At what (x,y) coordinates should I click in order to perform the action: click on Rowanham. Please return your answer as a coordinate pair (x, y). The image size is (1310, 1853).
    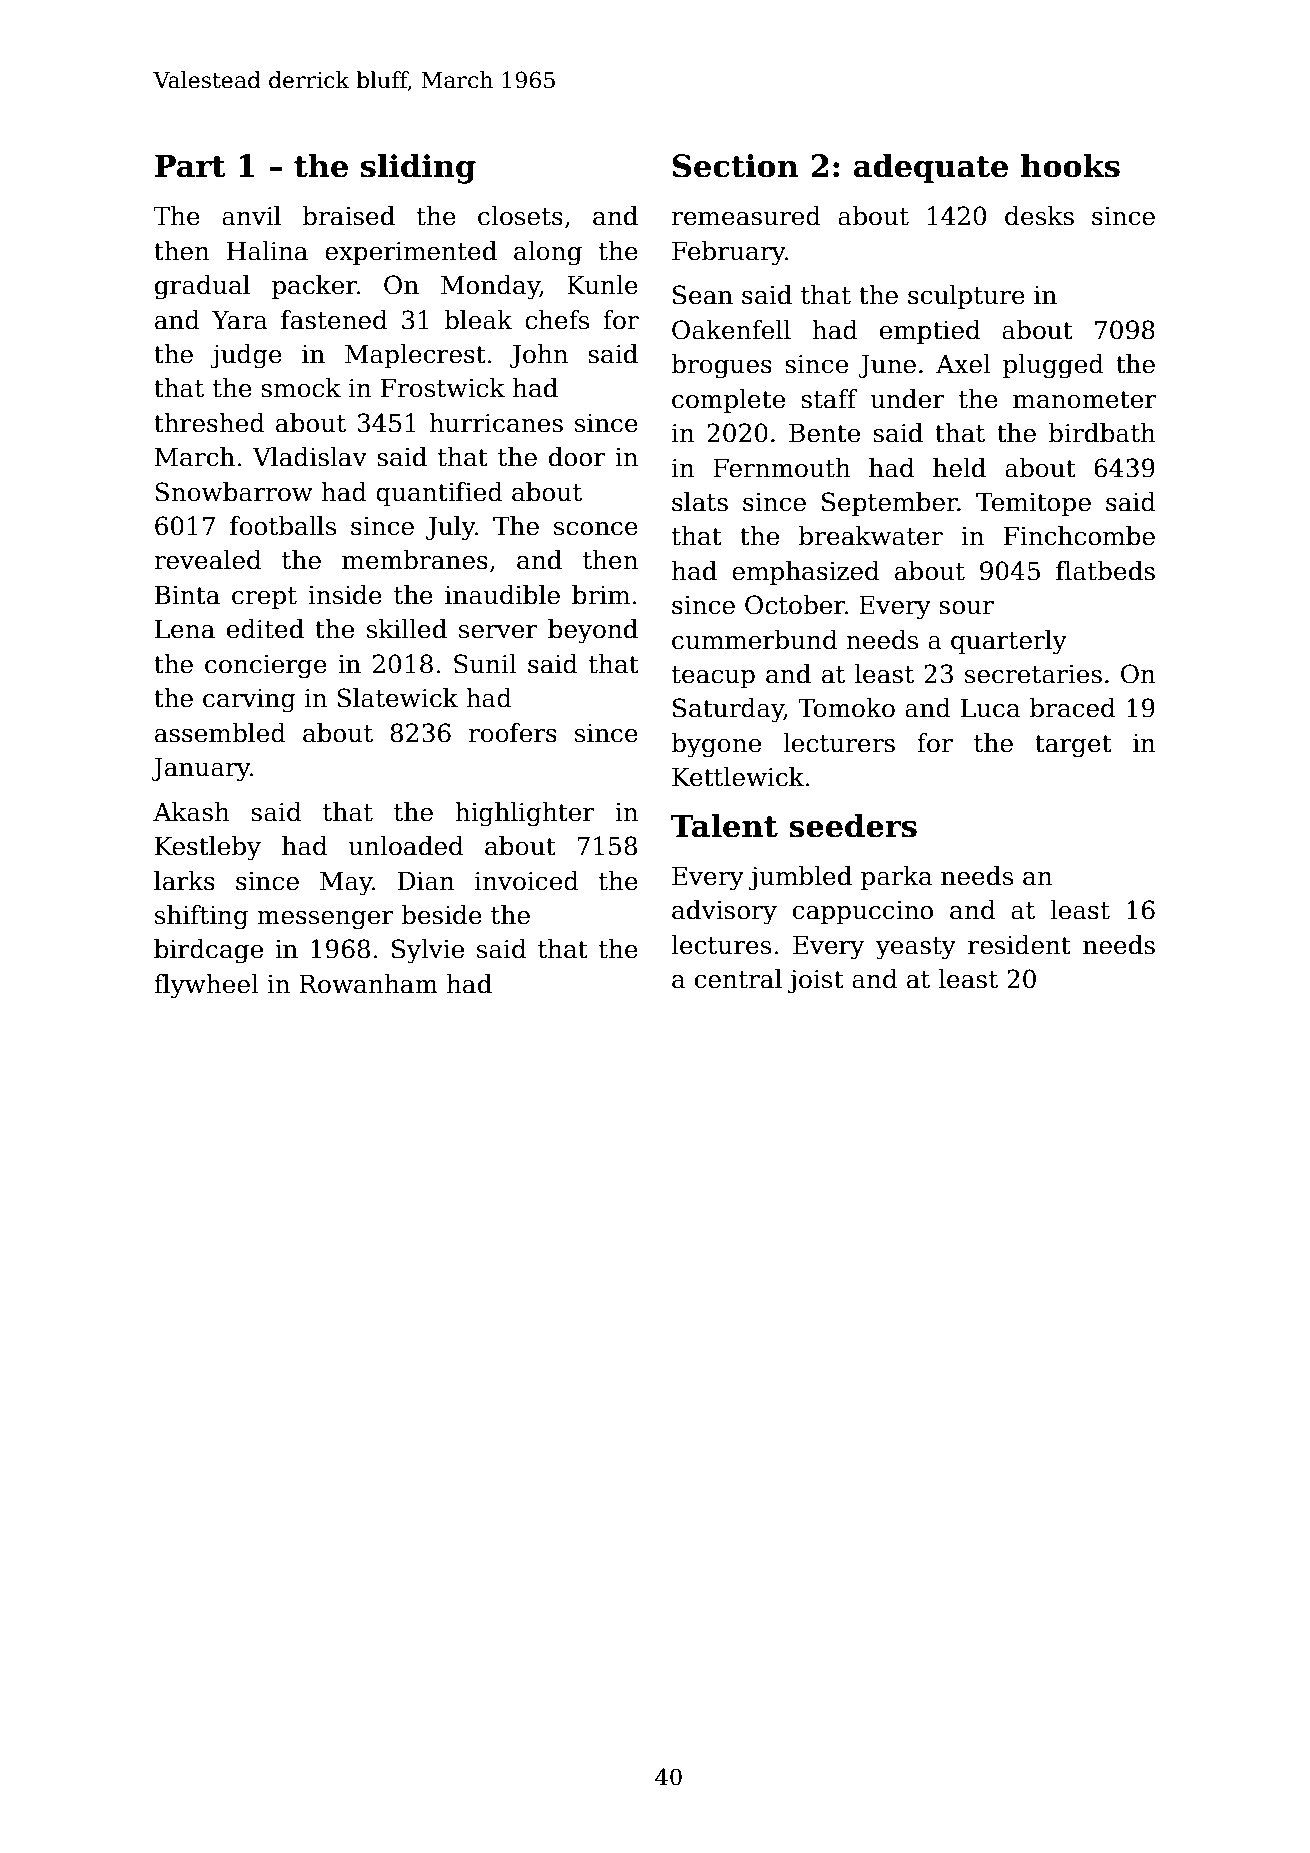
    Looking at the image, I should click on (368, 984).
